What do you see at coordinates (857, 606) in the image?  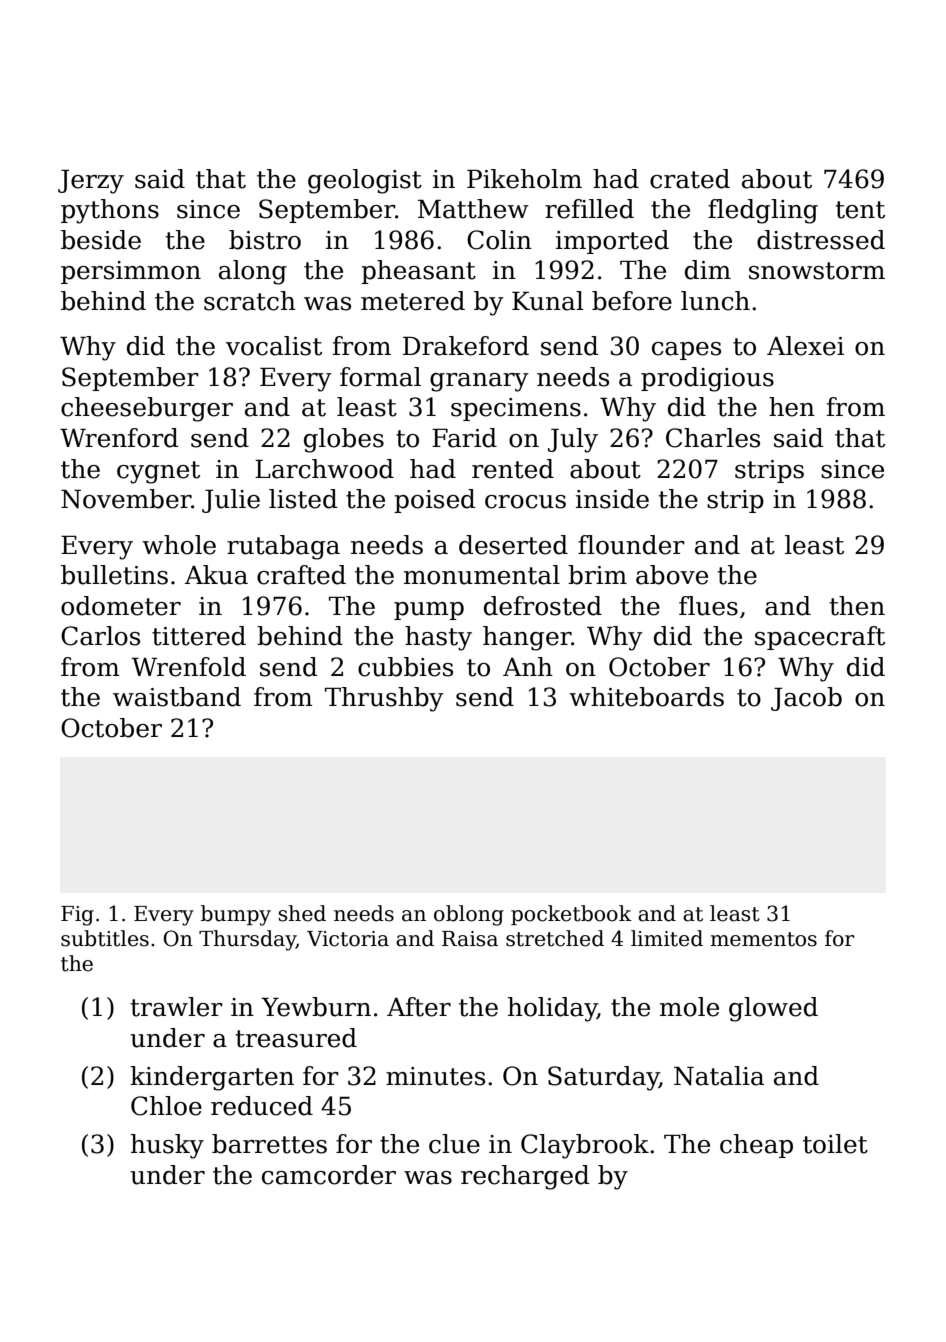 I see `then` at bounding box center [857, 606].
